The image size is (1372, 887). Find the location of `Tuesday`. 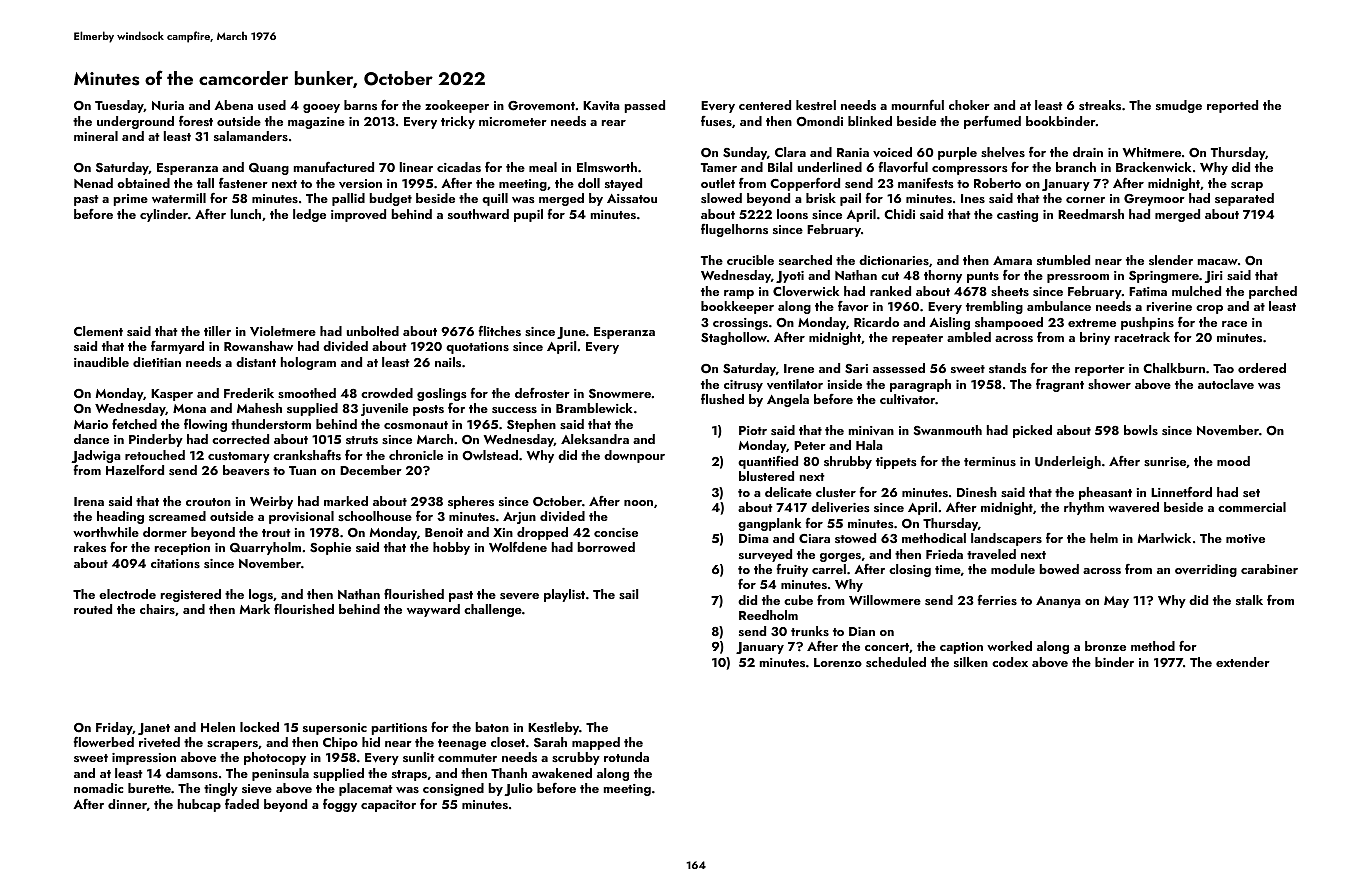

Tuesday is located at coordinates (119, 106).
